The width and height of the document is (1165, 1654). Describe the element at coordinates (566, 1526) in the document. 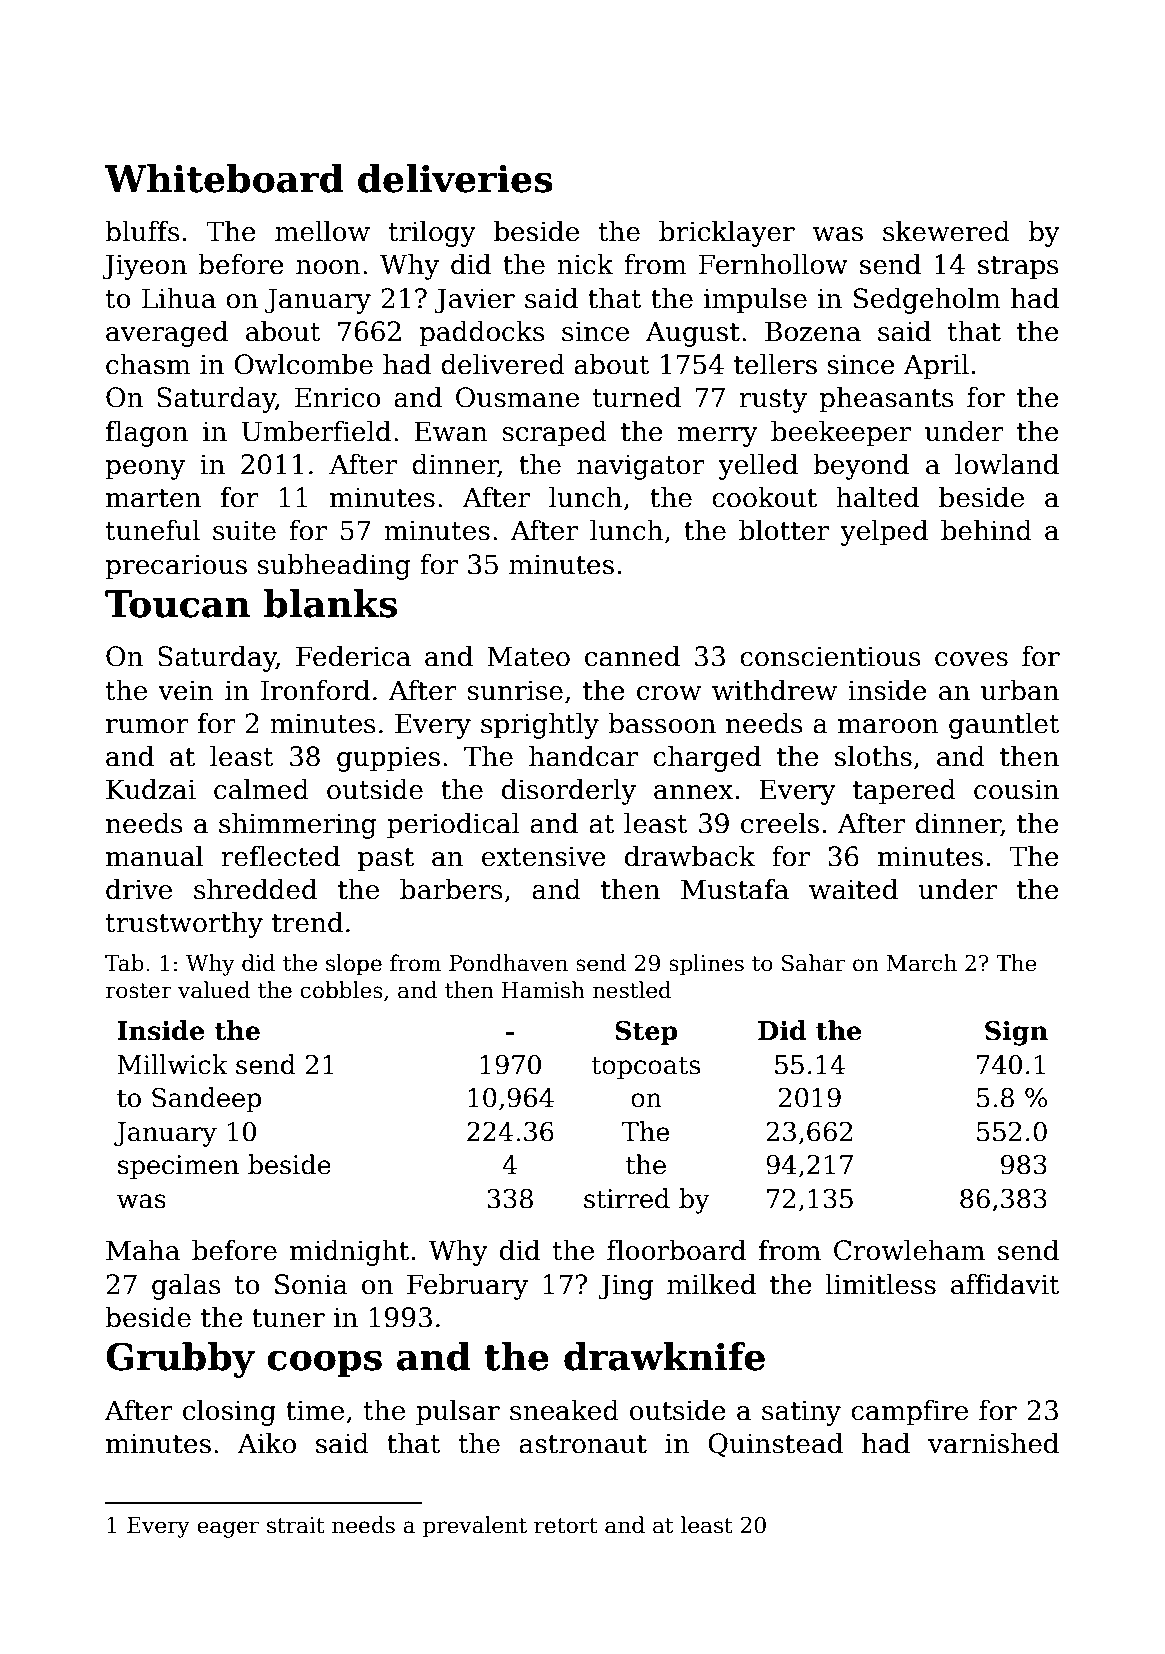

I see `retort` at that location.
